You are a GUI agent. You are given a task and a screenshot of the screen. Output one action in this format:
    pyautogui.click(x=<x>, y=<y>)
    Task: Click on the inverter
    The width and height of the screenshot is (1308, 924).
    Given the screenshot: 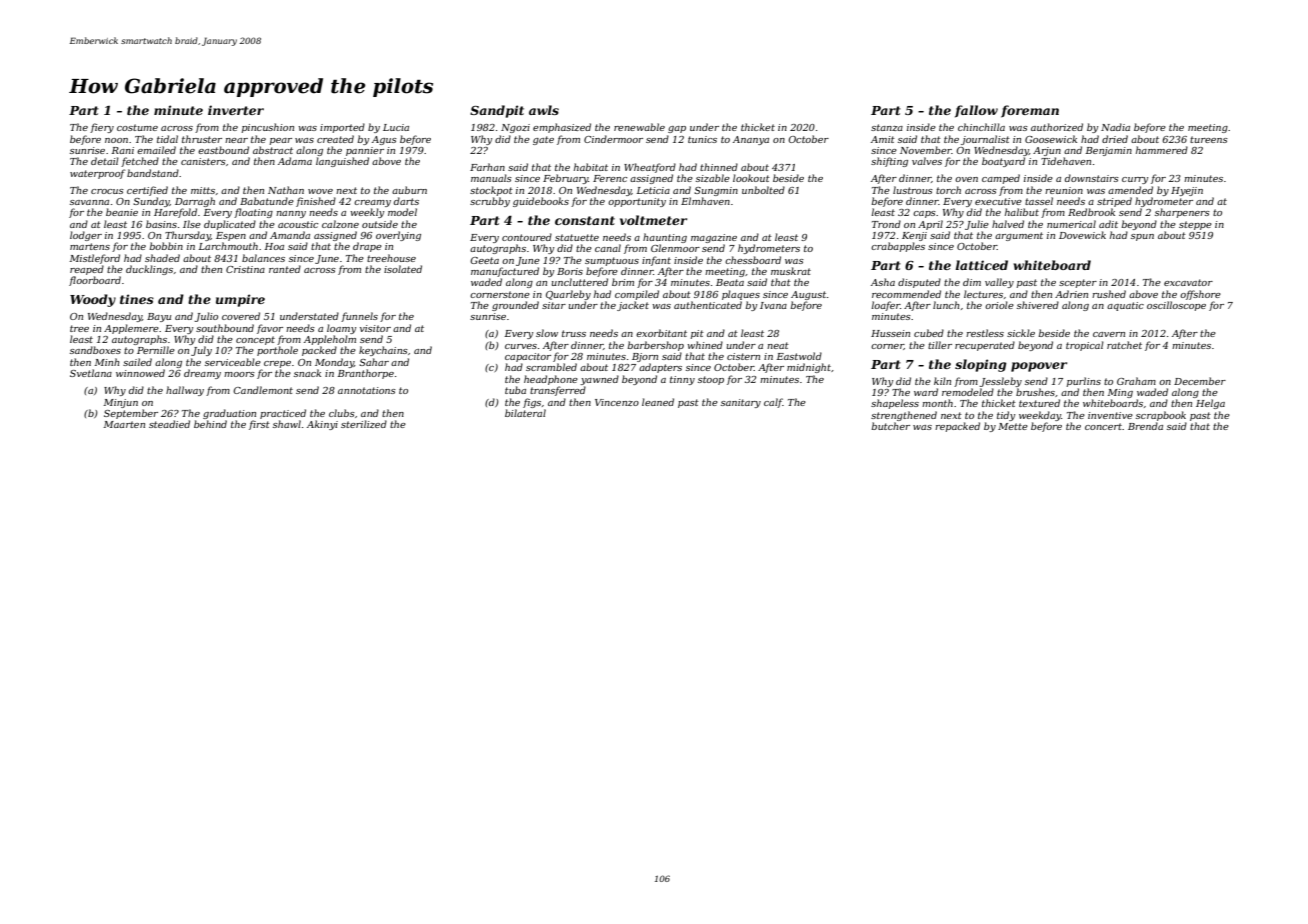 What is the action you would take?
    pyautogui.click(x=236, y=110)
